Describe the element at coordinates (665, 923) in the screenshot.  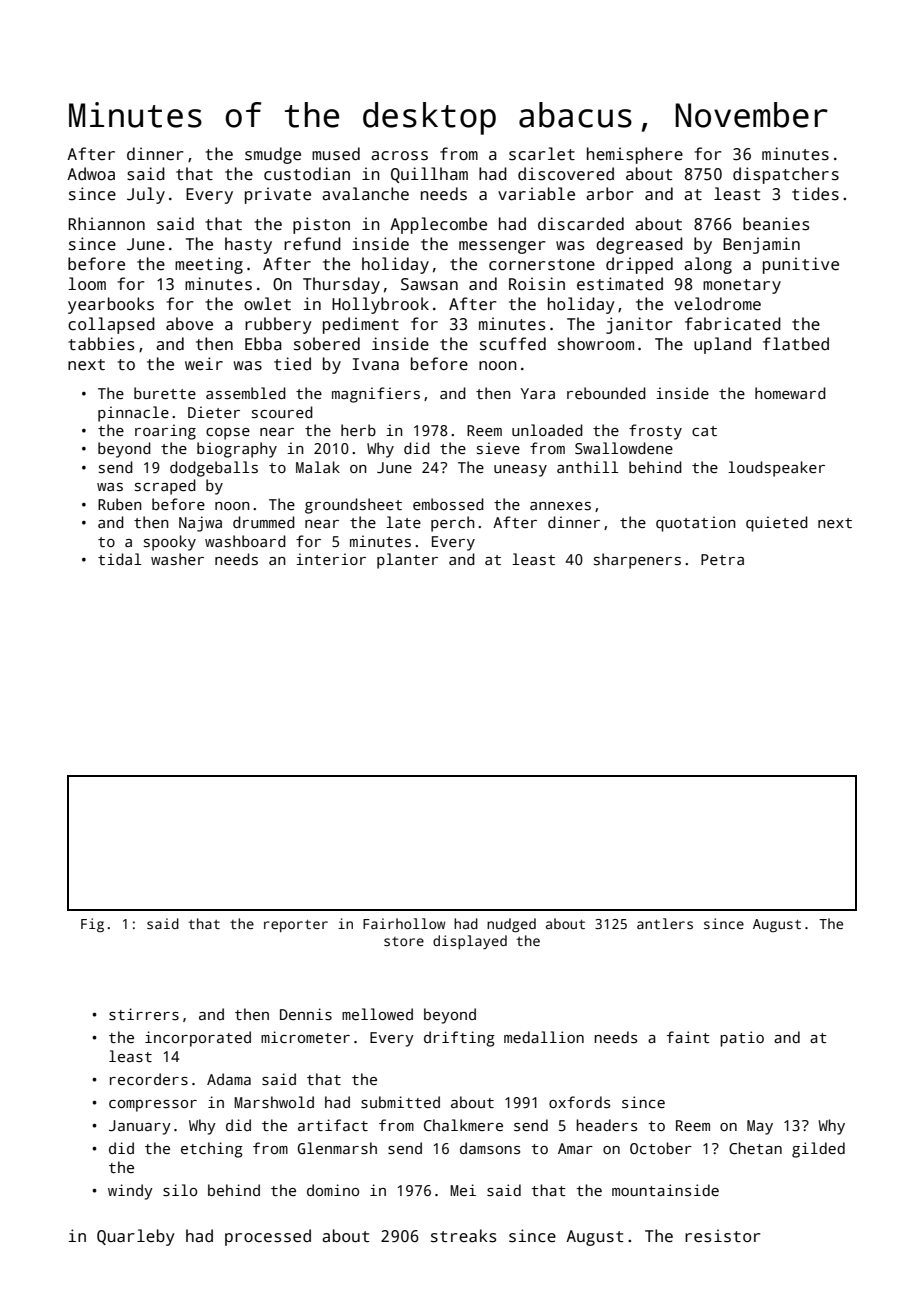
I see `antlers` at that location.
